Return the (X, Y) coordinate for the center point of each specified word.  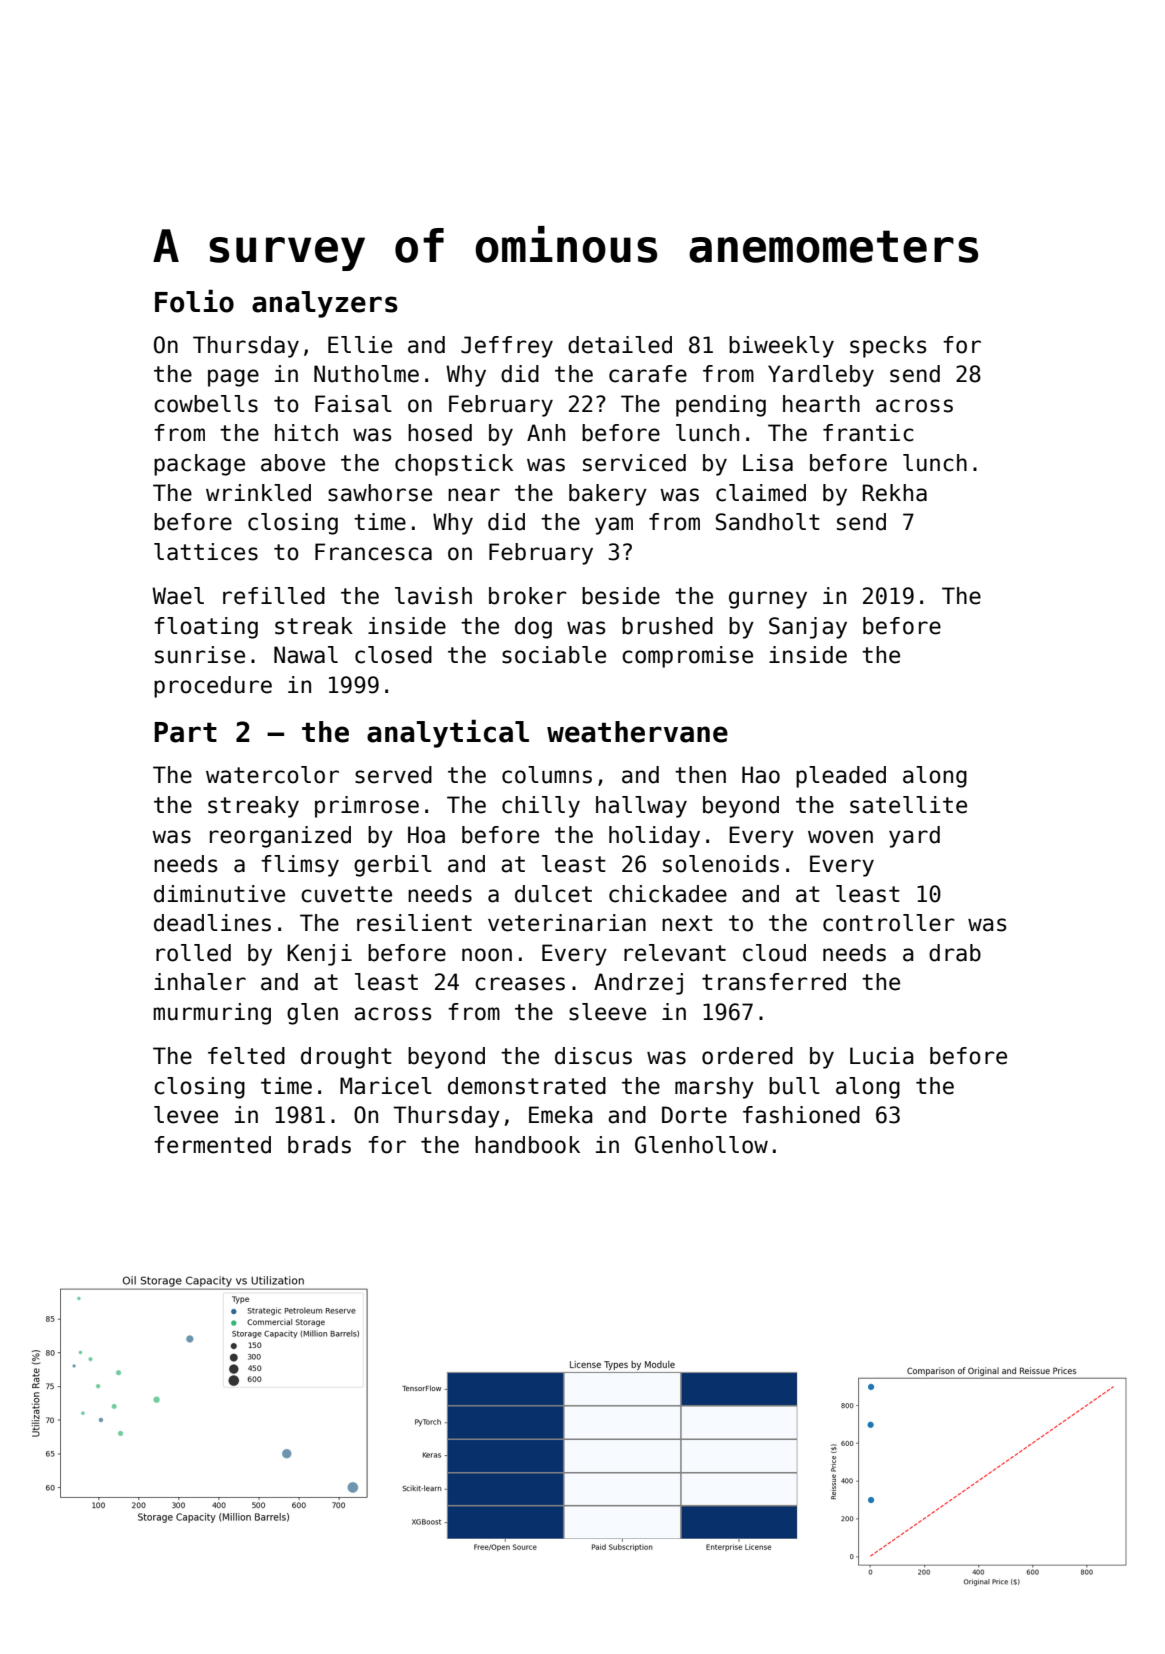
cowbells (206, 404)
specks (888, 347)
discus (593, 1056)
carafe (648, 374)
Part (185, 732)
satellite (908, 805)
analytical (448, 733)
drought (346, 1058)
